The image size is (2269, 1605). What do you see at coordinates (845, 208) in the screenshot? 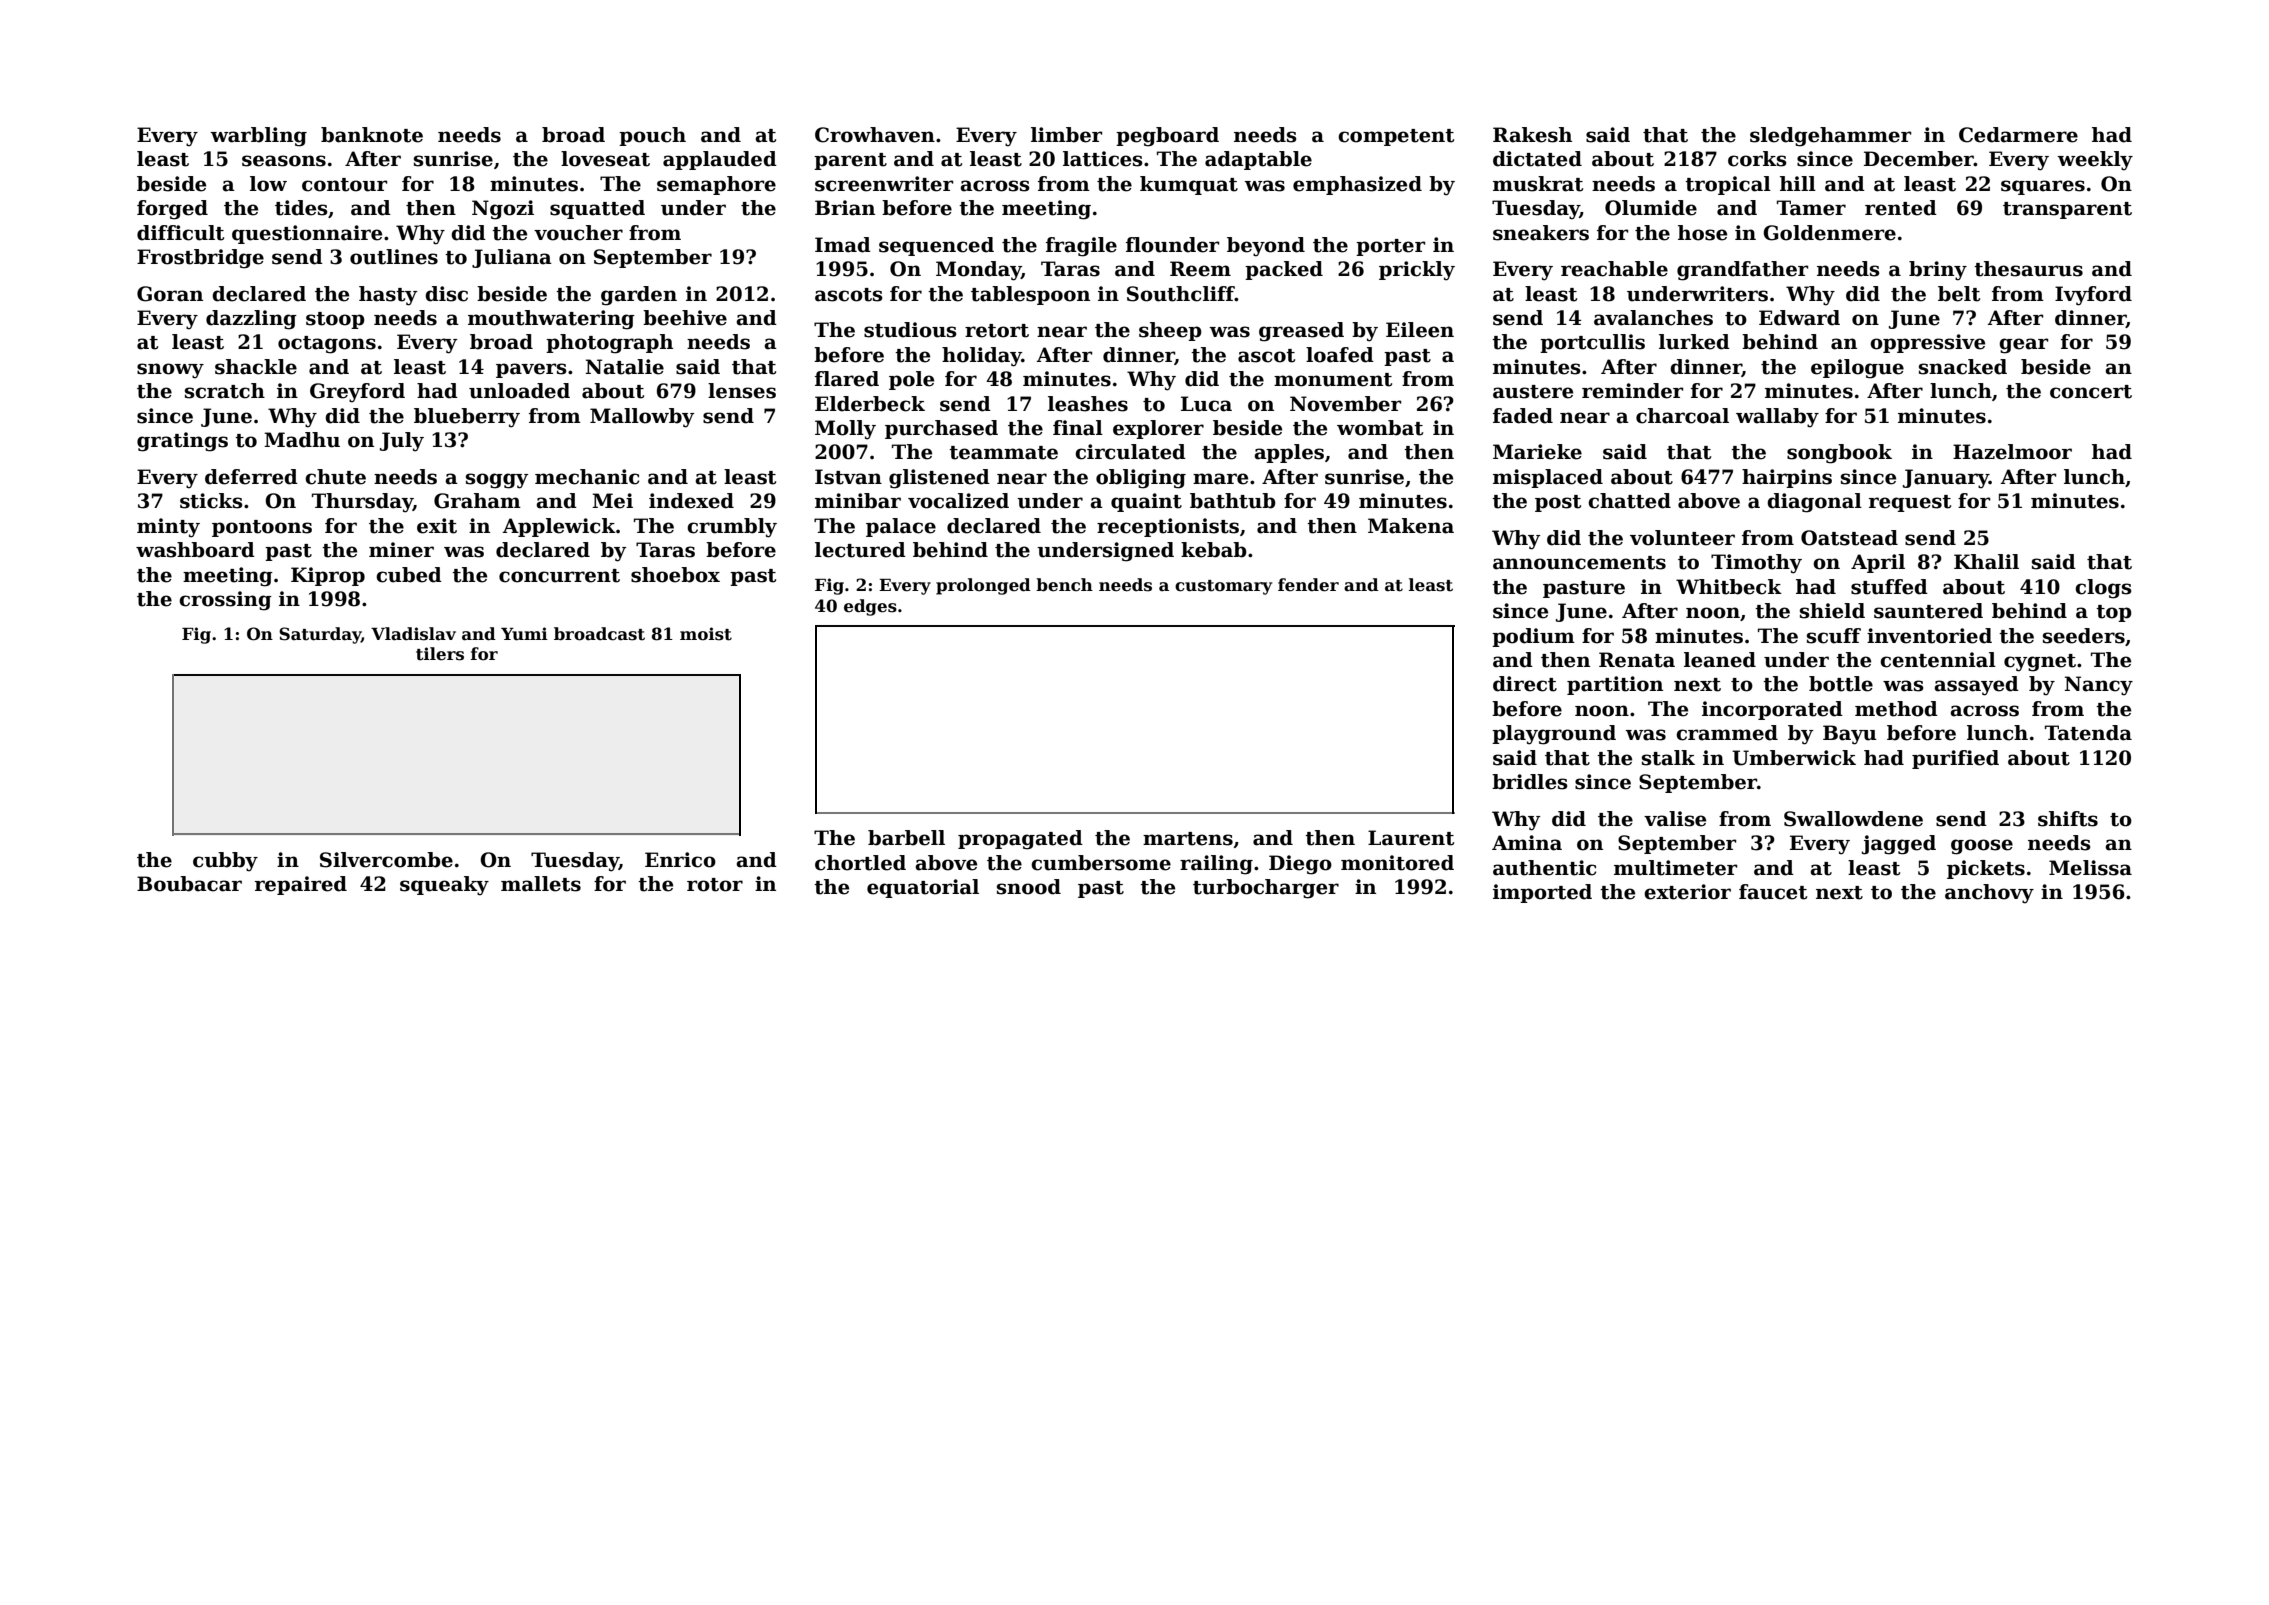
I see `Brian` at bounding box center [845, 208].
